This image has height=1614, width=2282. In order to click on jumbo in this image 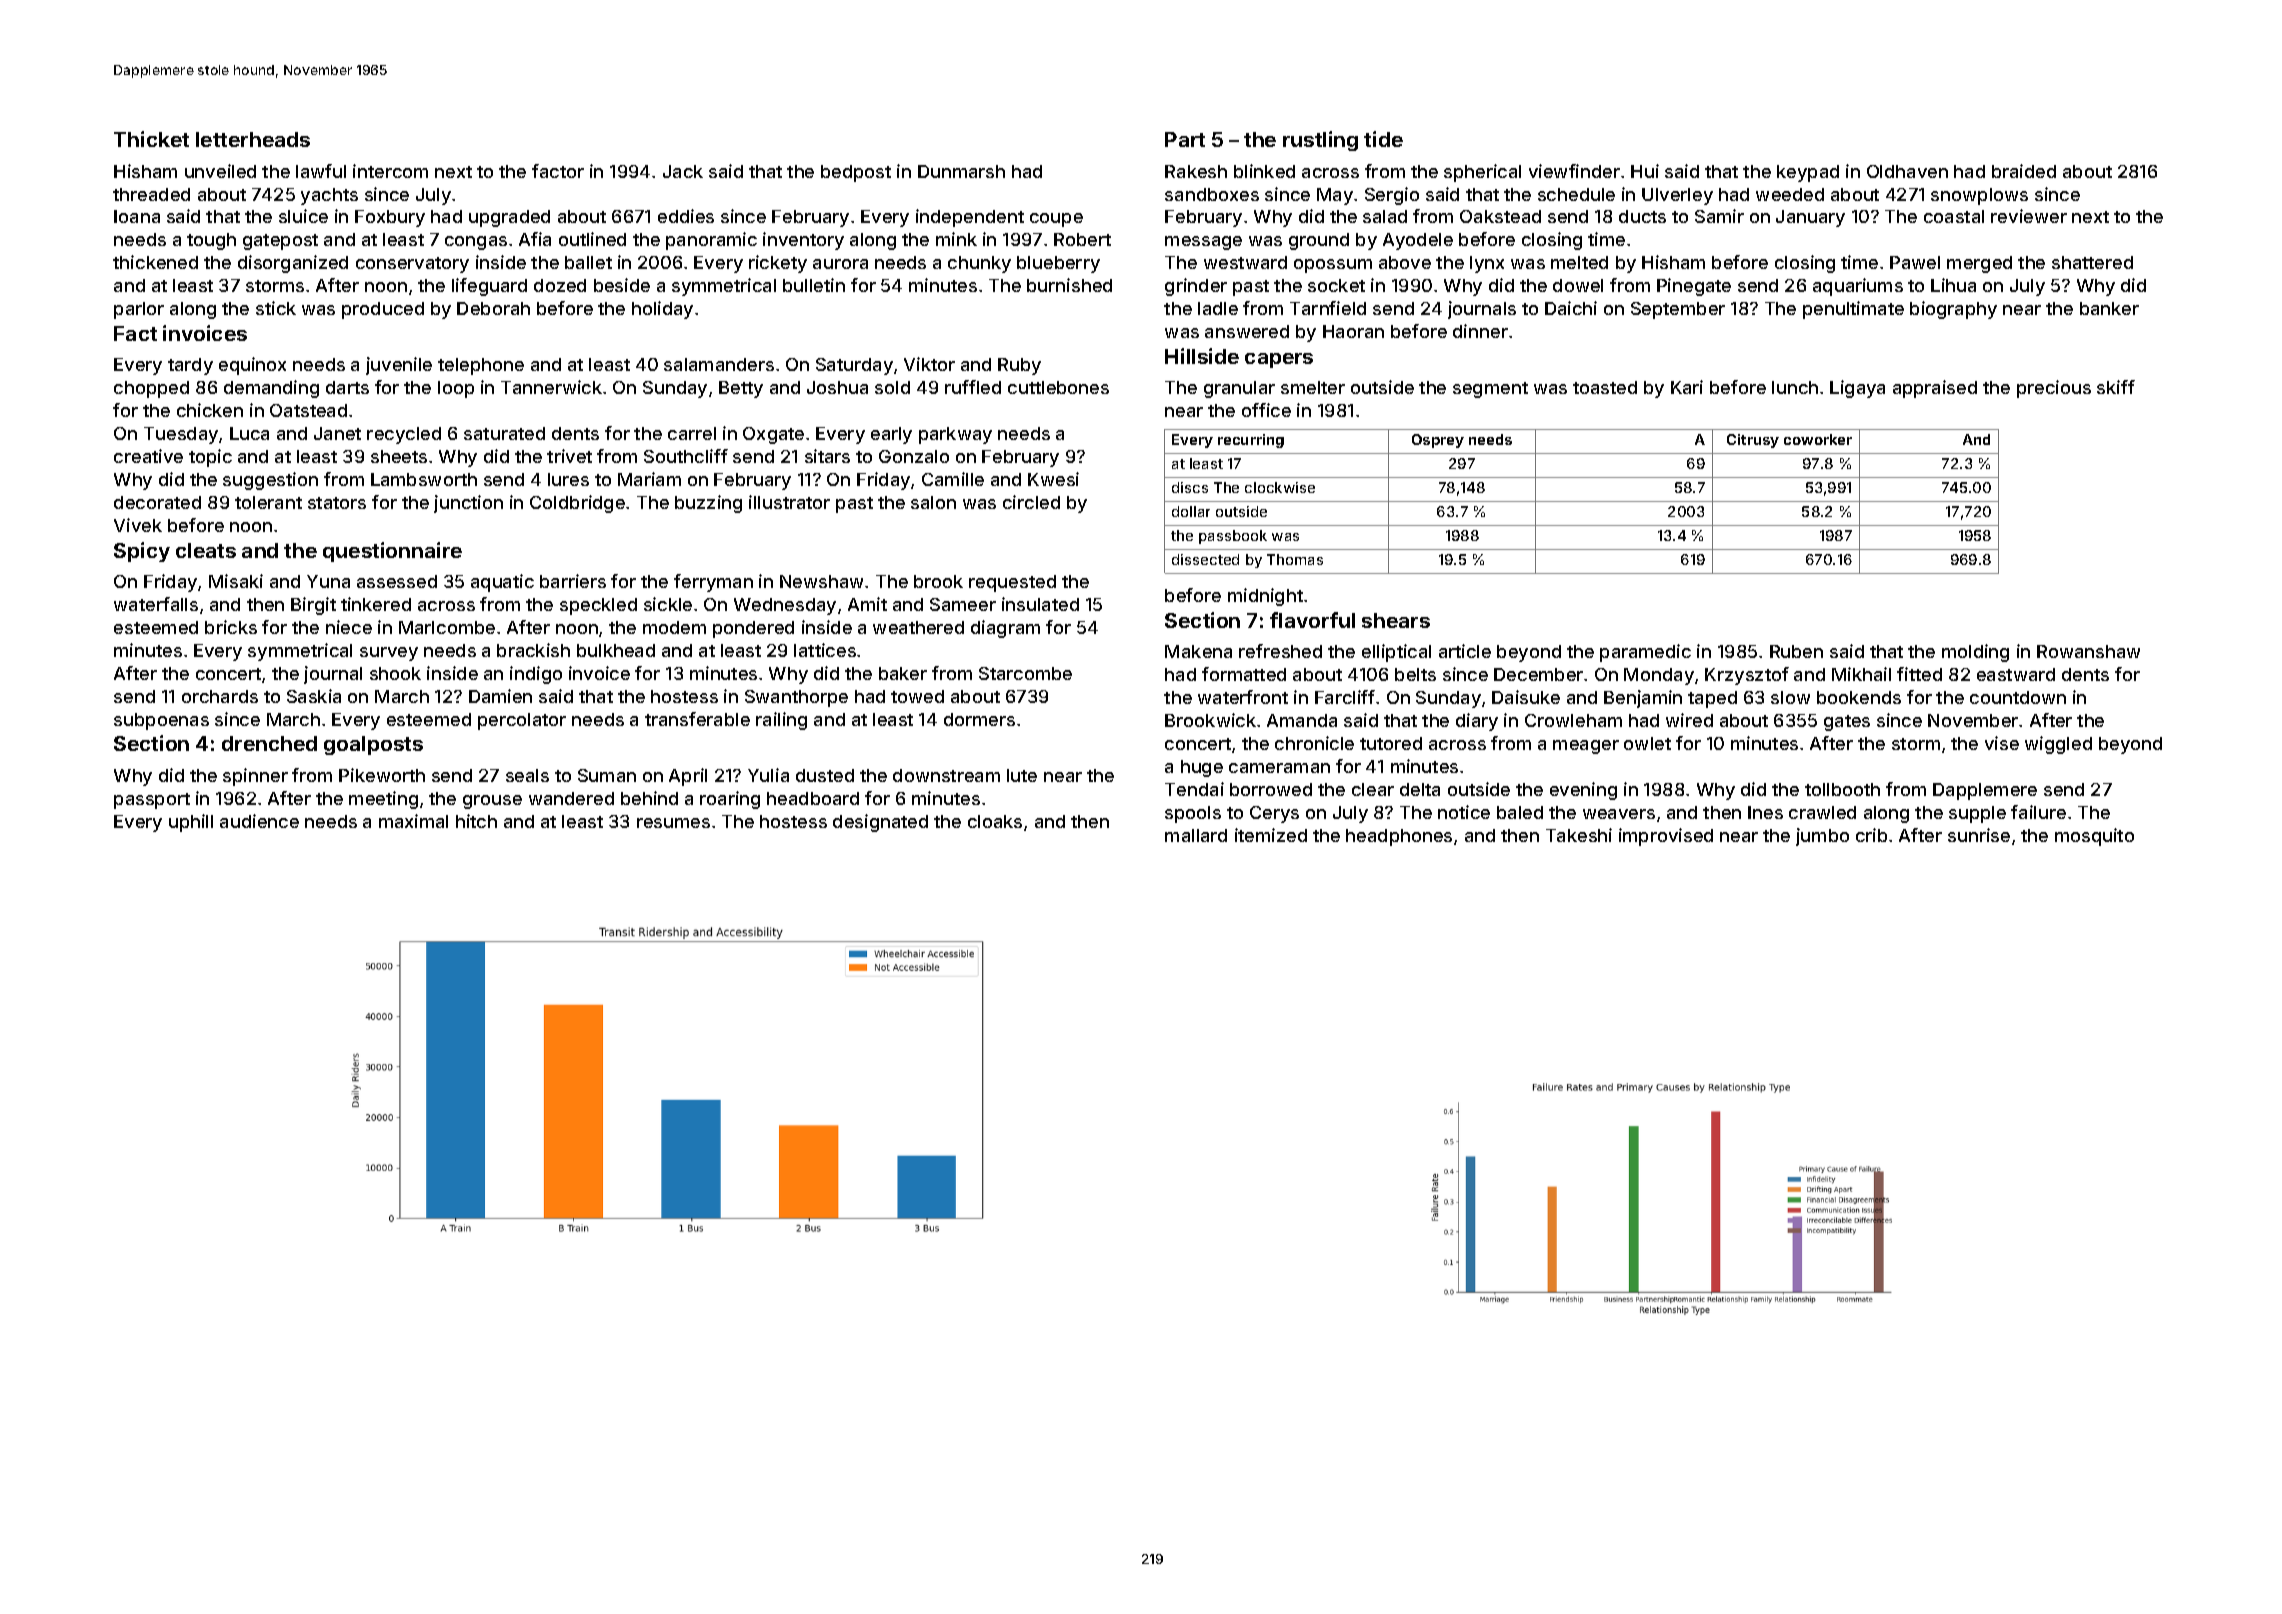, I will do `click(1822, 837)`.
